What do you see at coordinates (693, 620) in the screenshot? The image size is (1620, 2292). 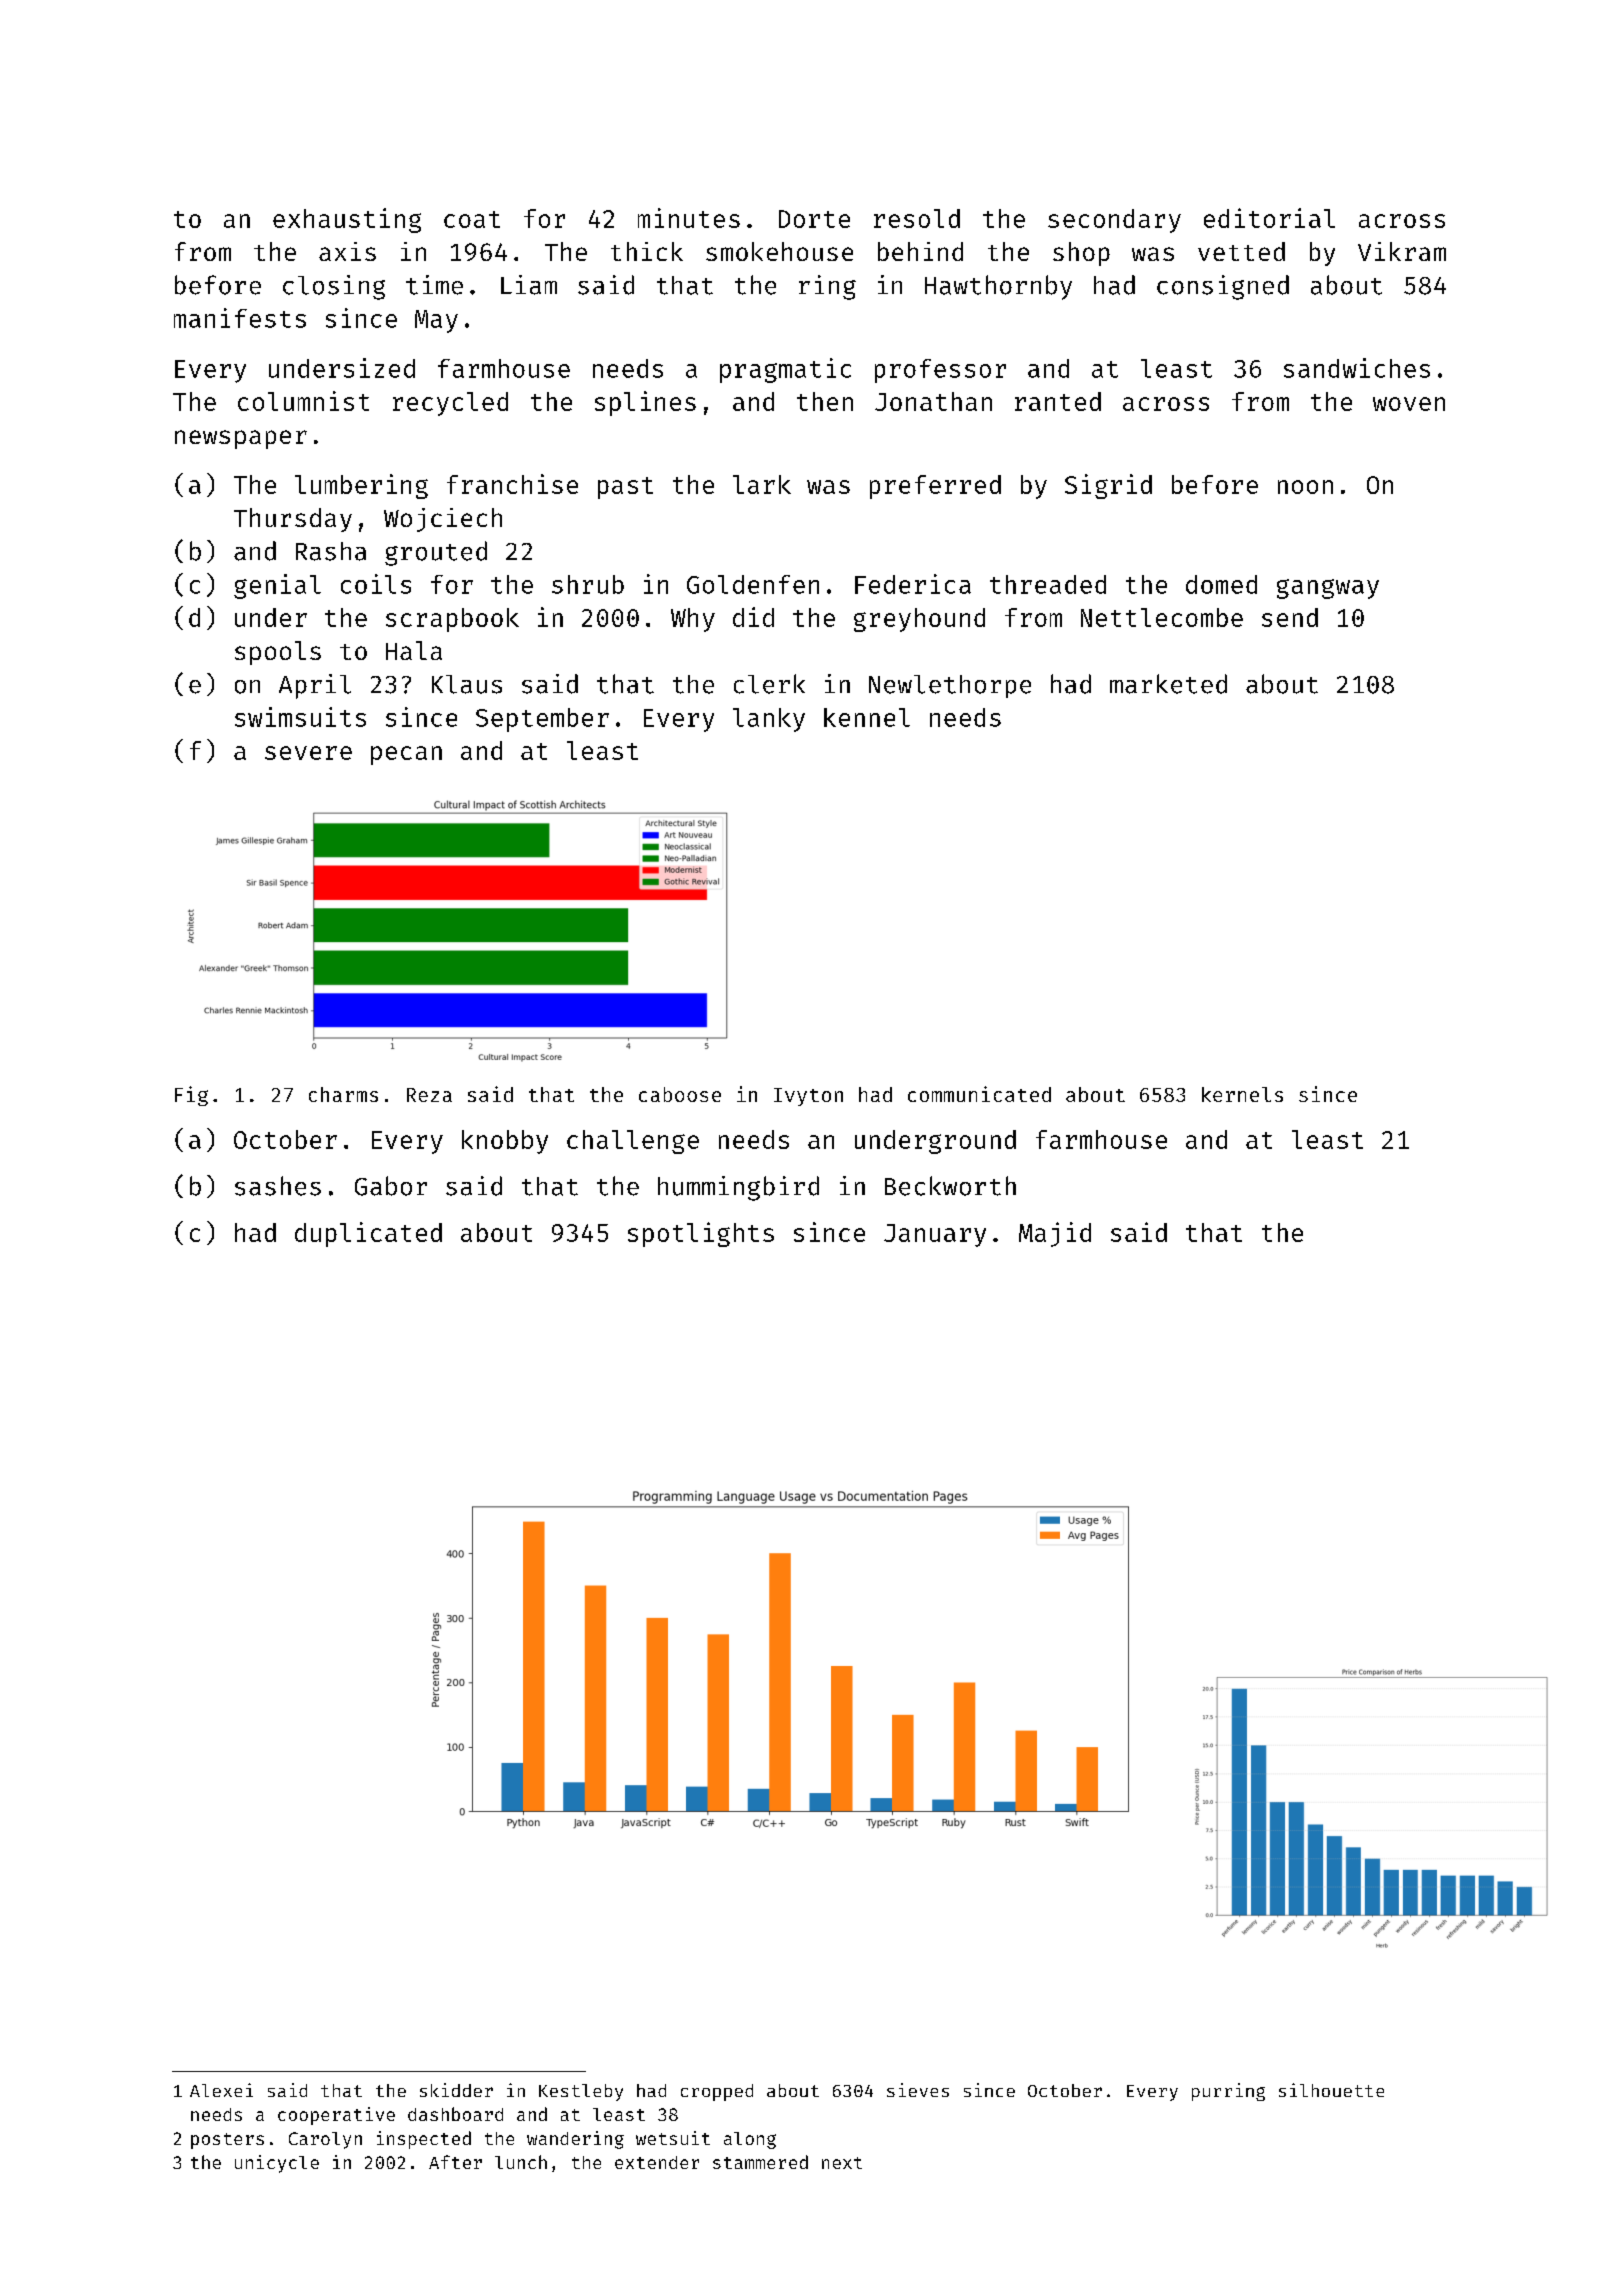 I see `Why` at bounding box center [693, 620].
